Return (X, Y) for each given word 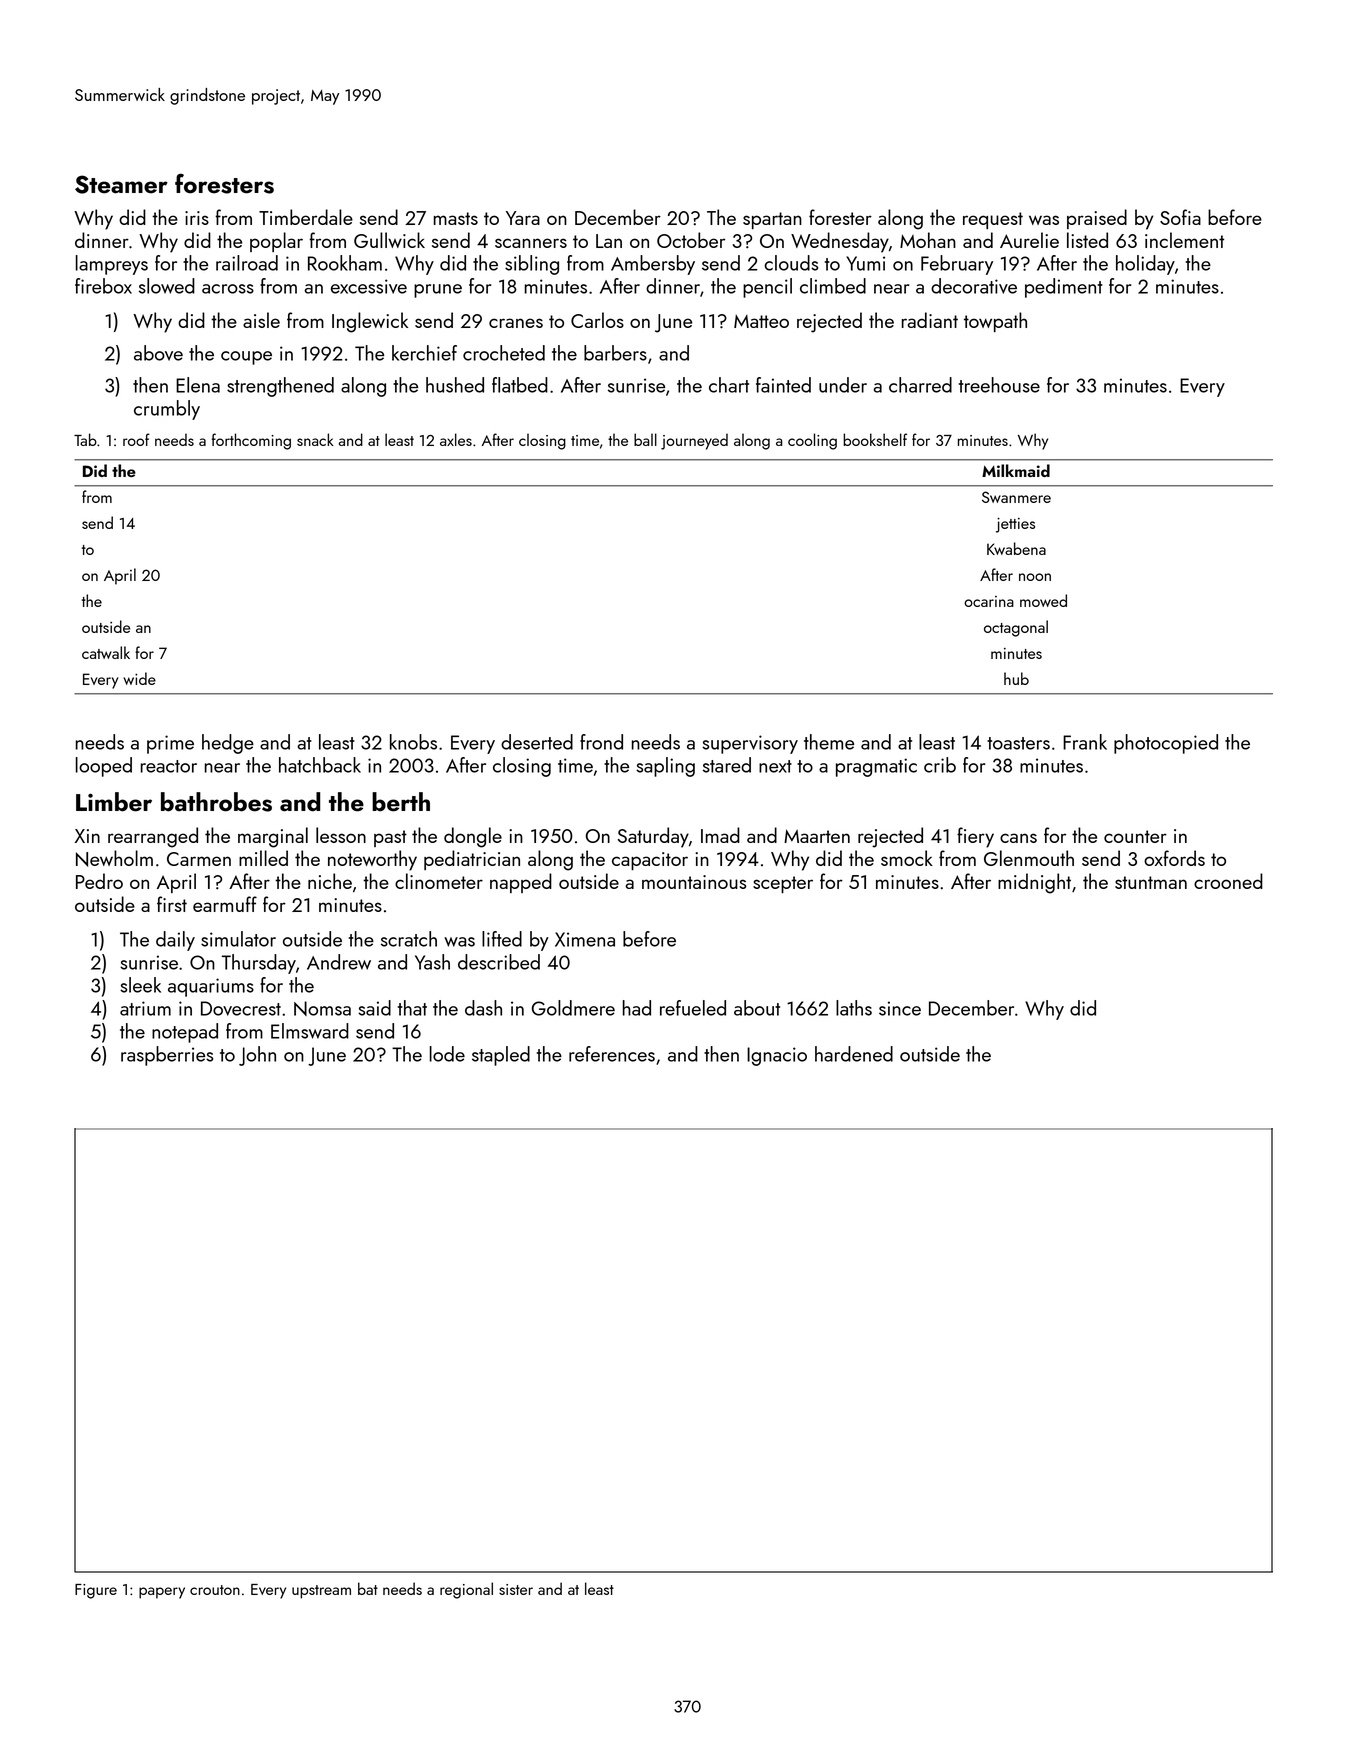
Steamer (121, 184)
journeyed (694, 441)
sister (516, 1589)
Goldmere (573, 1008)
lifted (502, 939)
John (257, 1056)
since (900, 1008)
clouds (791, 263)
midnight (1034, 883)
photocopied (1166, 744)
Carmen (199, 859)
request (993, 220)
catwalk (106, 652)
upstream (321, 1592)
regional (466, 1590)
